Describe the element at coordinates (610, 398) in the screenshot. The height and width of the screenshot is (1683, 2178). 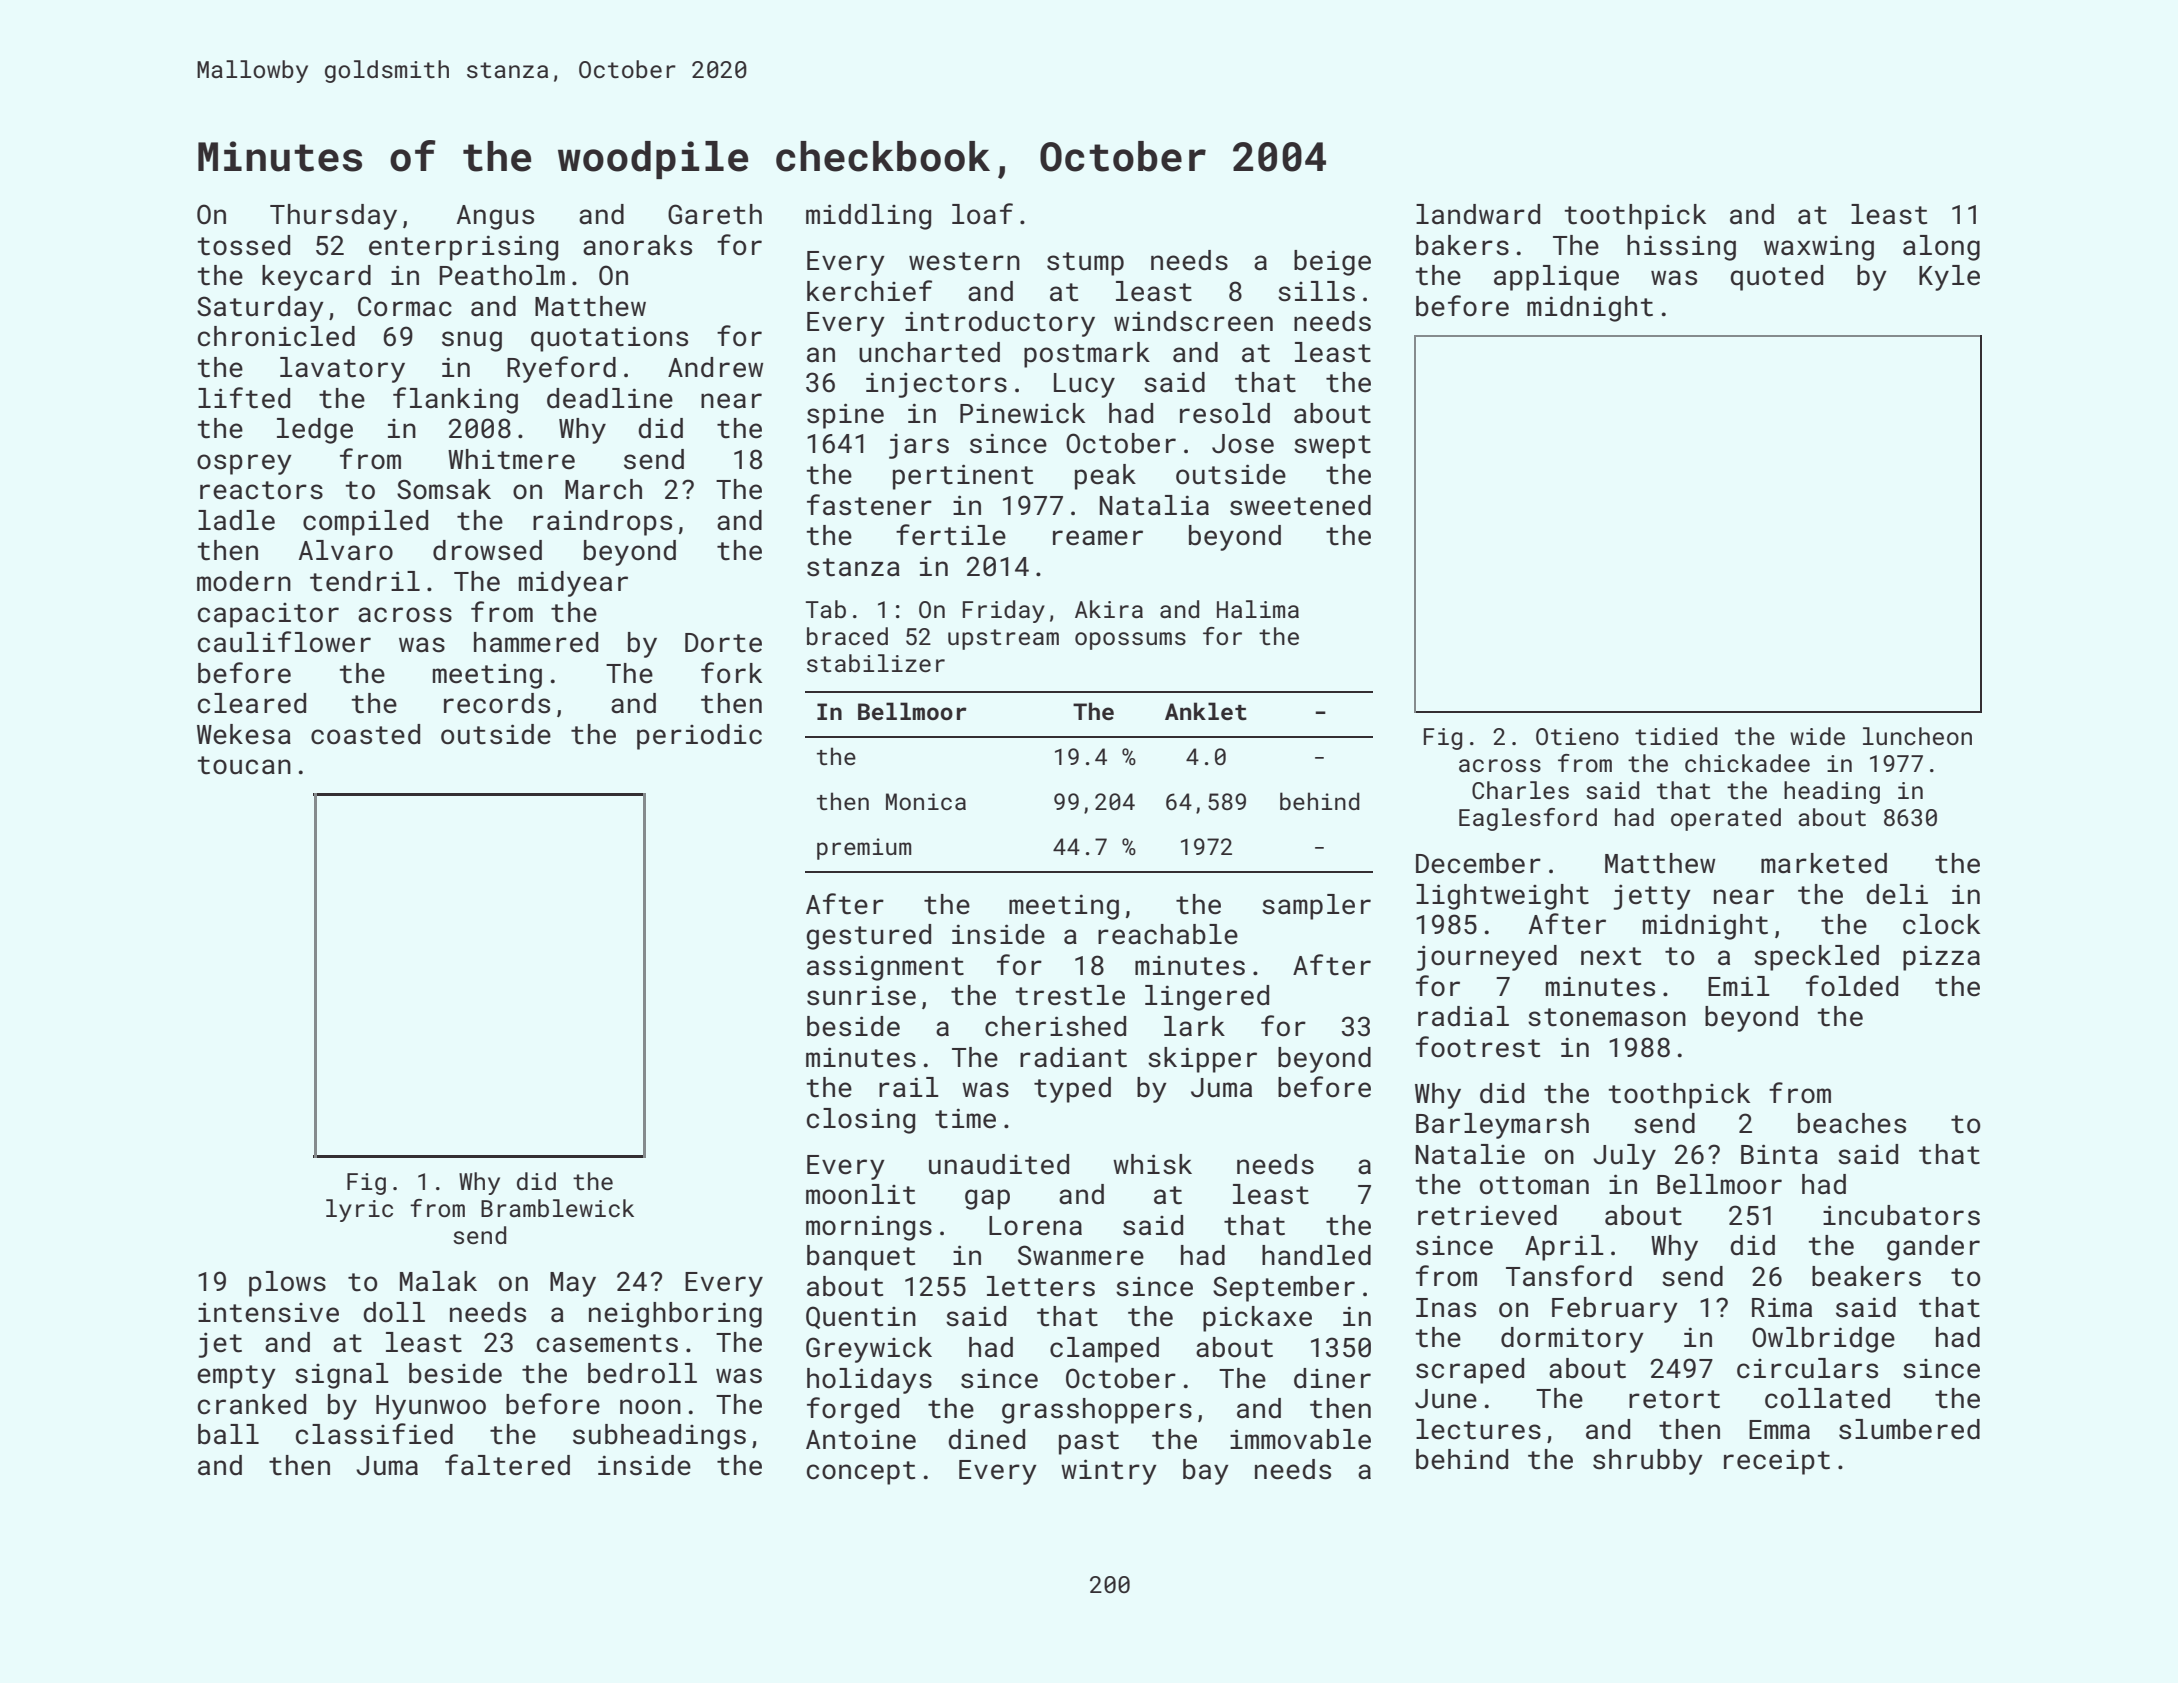
I see `deadline` at that location.
